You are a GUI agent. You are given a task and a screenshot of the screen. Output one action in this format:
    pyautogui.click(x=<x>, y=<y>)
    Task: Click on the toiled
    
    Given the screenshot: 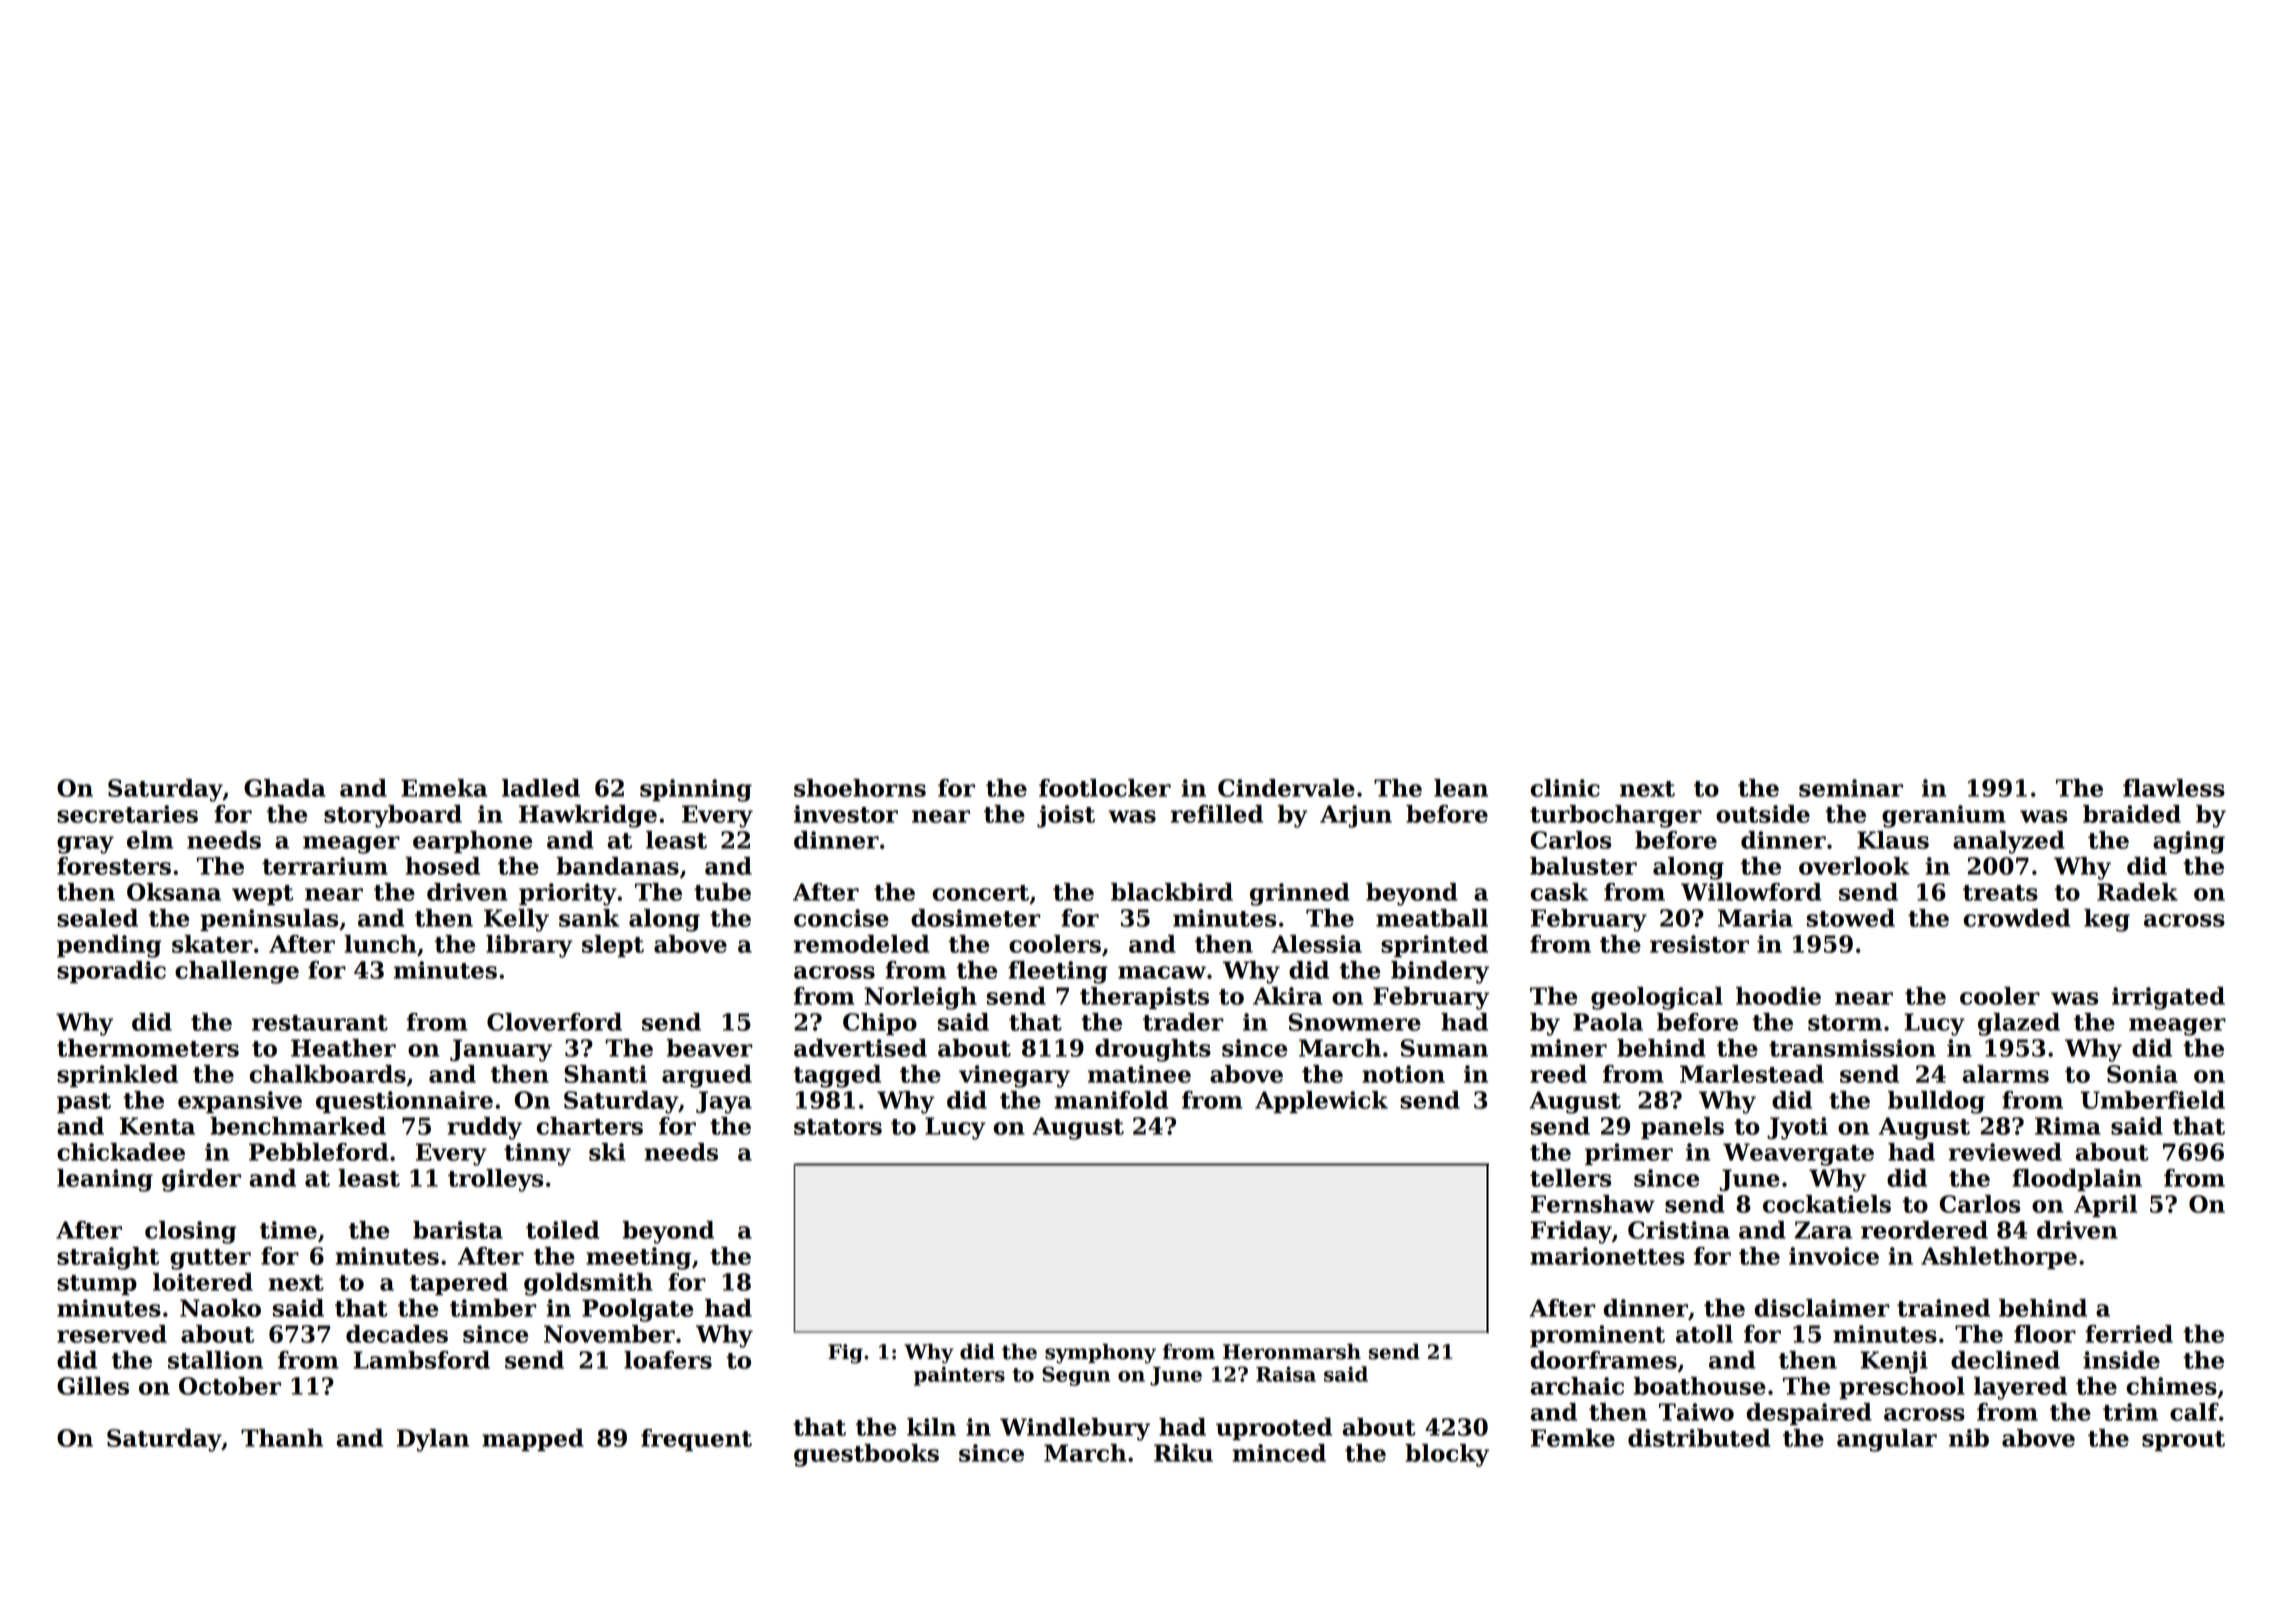 What is the action you would take?
    pyautogui.click(x=563, y=1230)
